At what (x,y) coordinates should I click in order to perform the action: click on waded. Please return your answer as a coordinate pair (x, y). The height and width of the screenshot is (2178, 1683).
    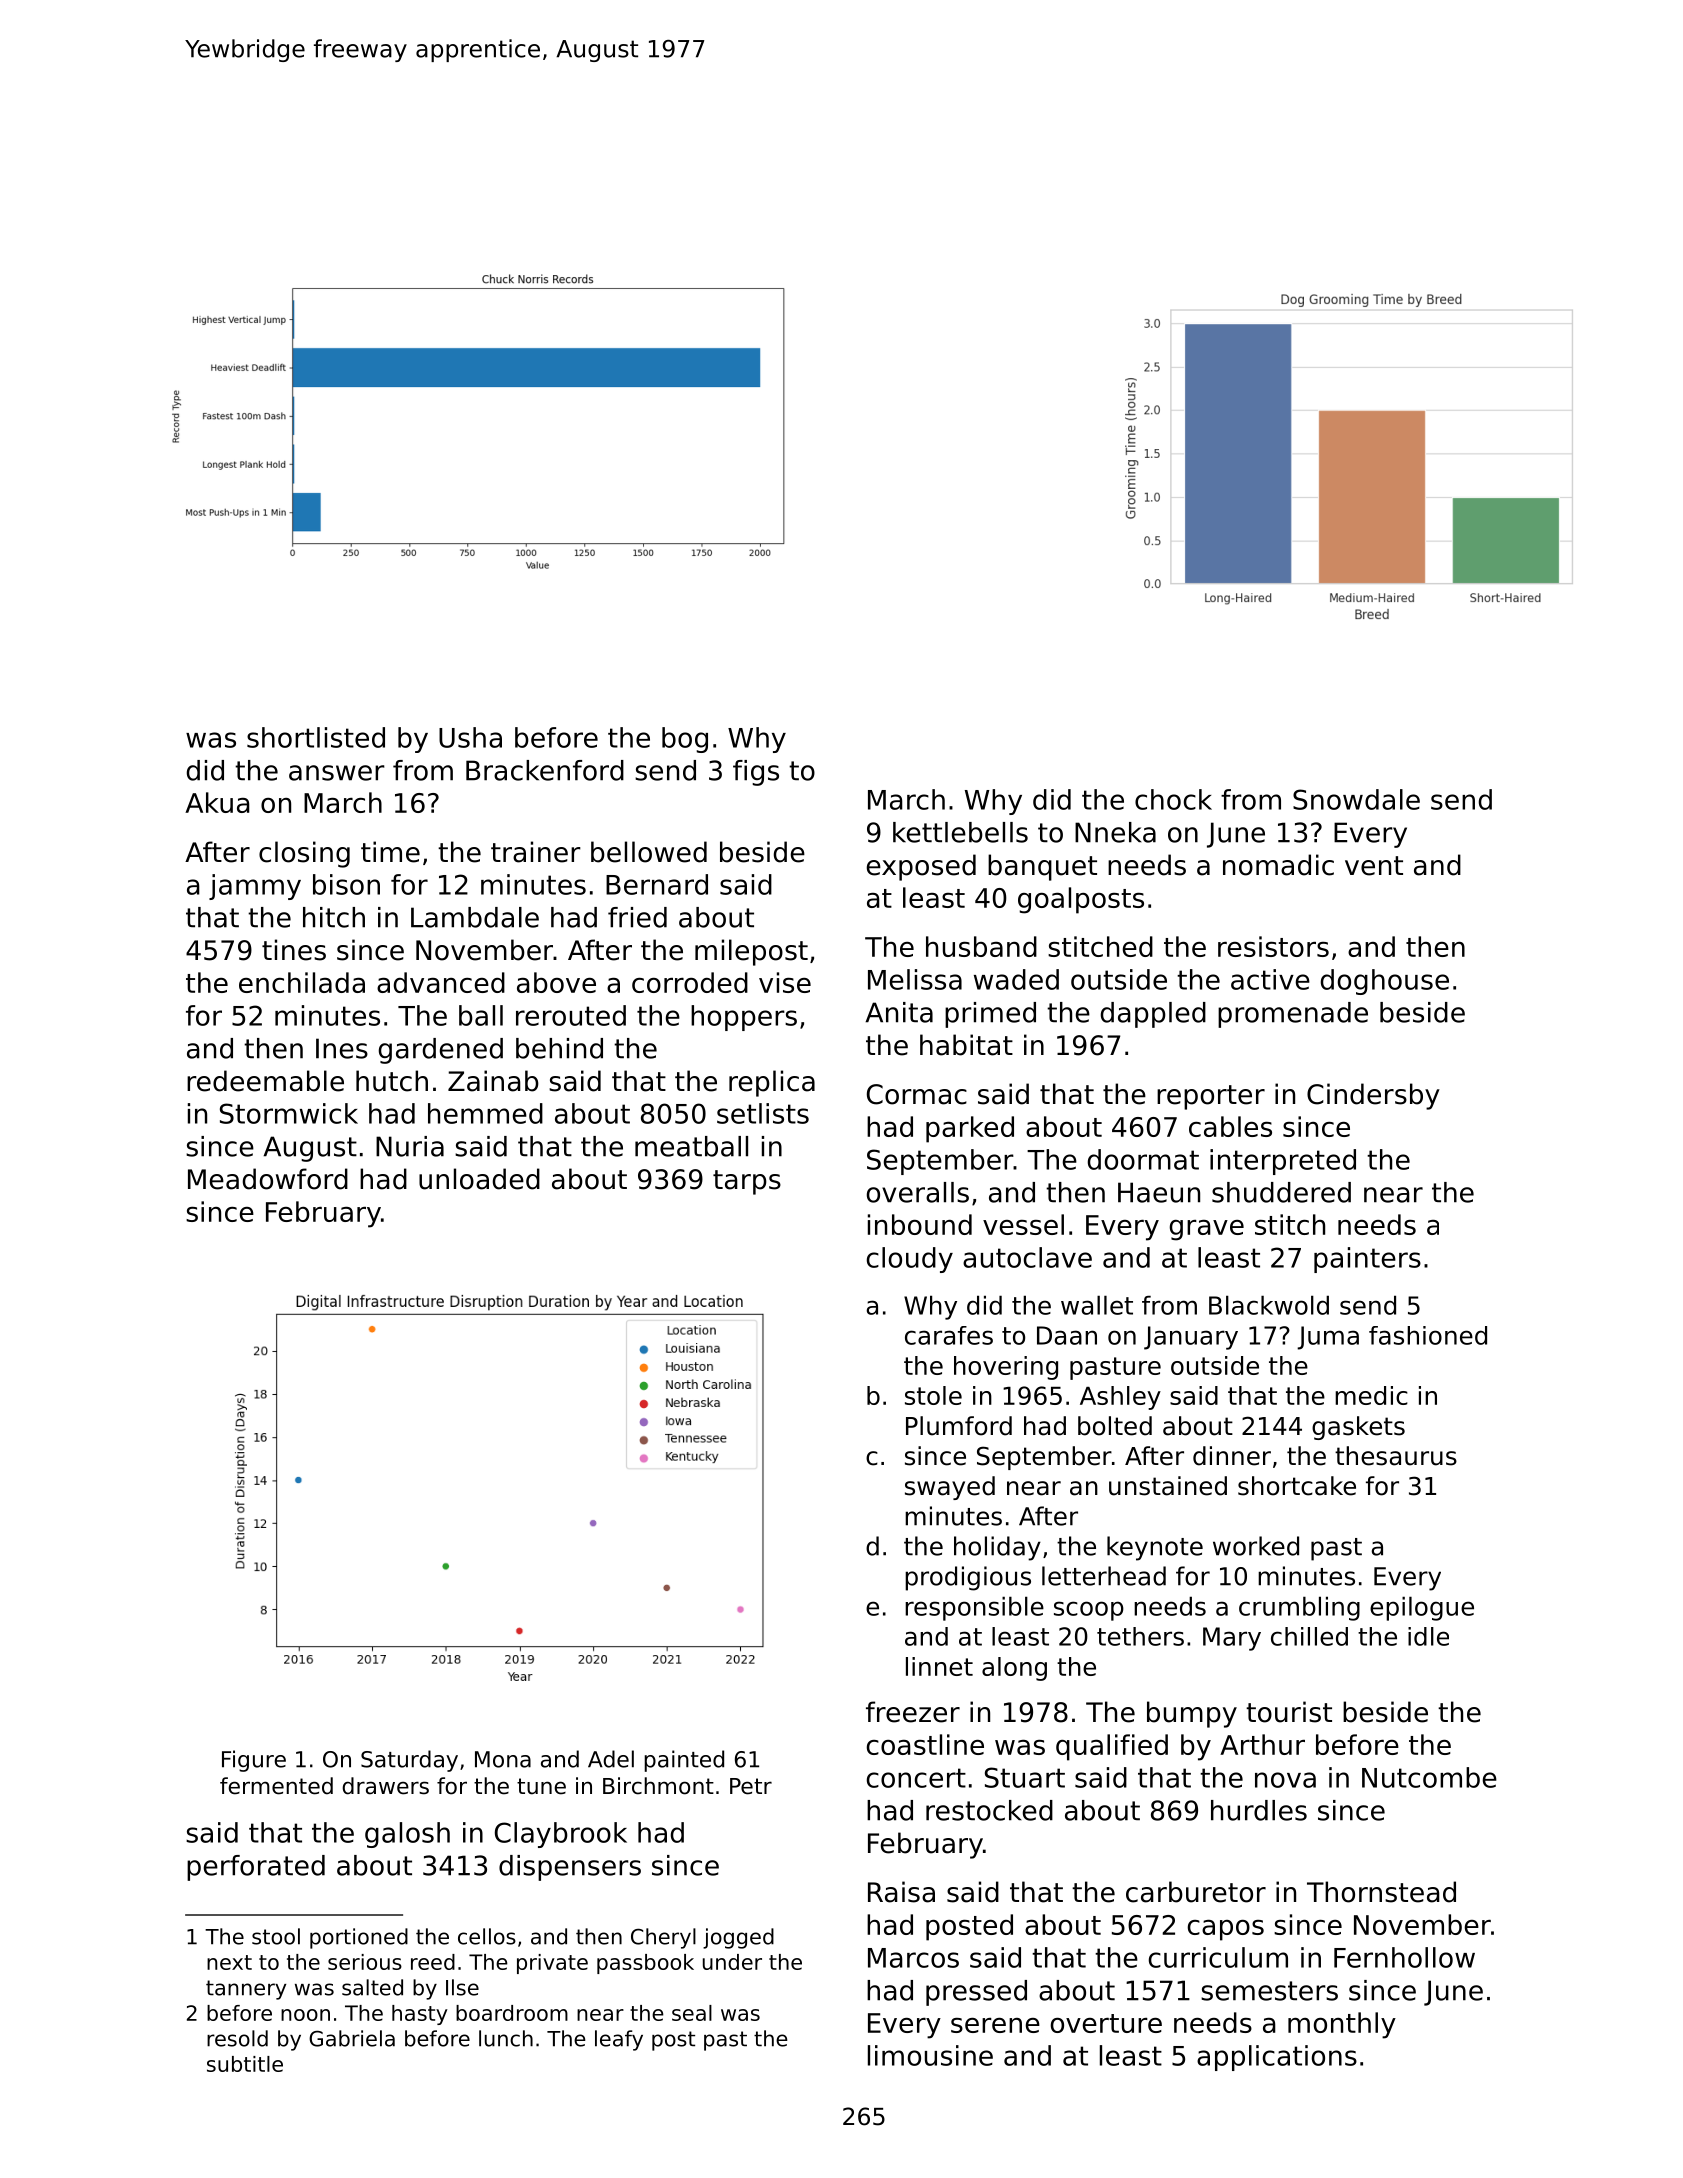
    Looking at the image, I should click on (1016, 979).
